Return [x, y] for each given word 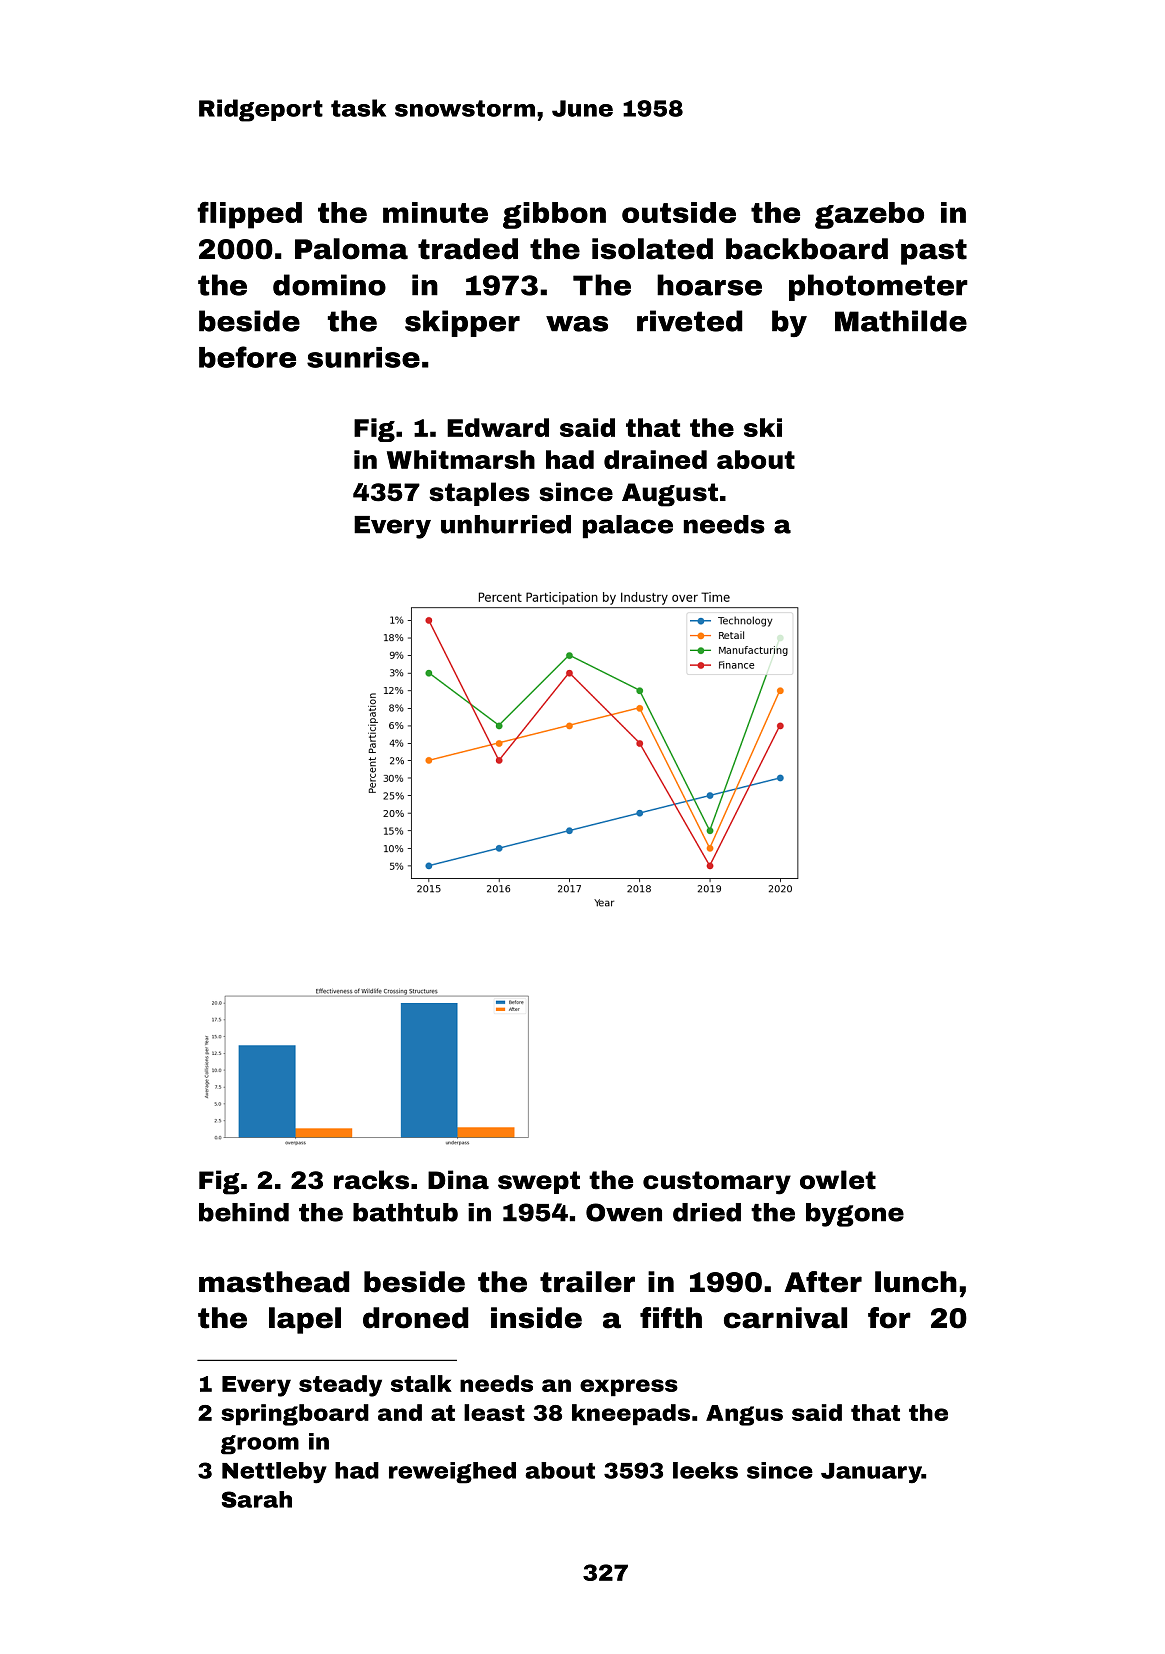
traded [468, 249]
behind [244, 1212]
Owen [624, 1212]
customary [717, 1183]
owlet [838, 1180]
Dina [458, 1180]
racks [371, 1180]
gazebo [869, 215]
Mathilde [901, 321]
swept [539, 1182]
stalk [421, 1383]
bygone [855, 1215]
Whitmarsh [461, 459]
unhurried [506, 524]
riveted [690, 321]
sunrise [363, 357]
